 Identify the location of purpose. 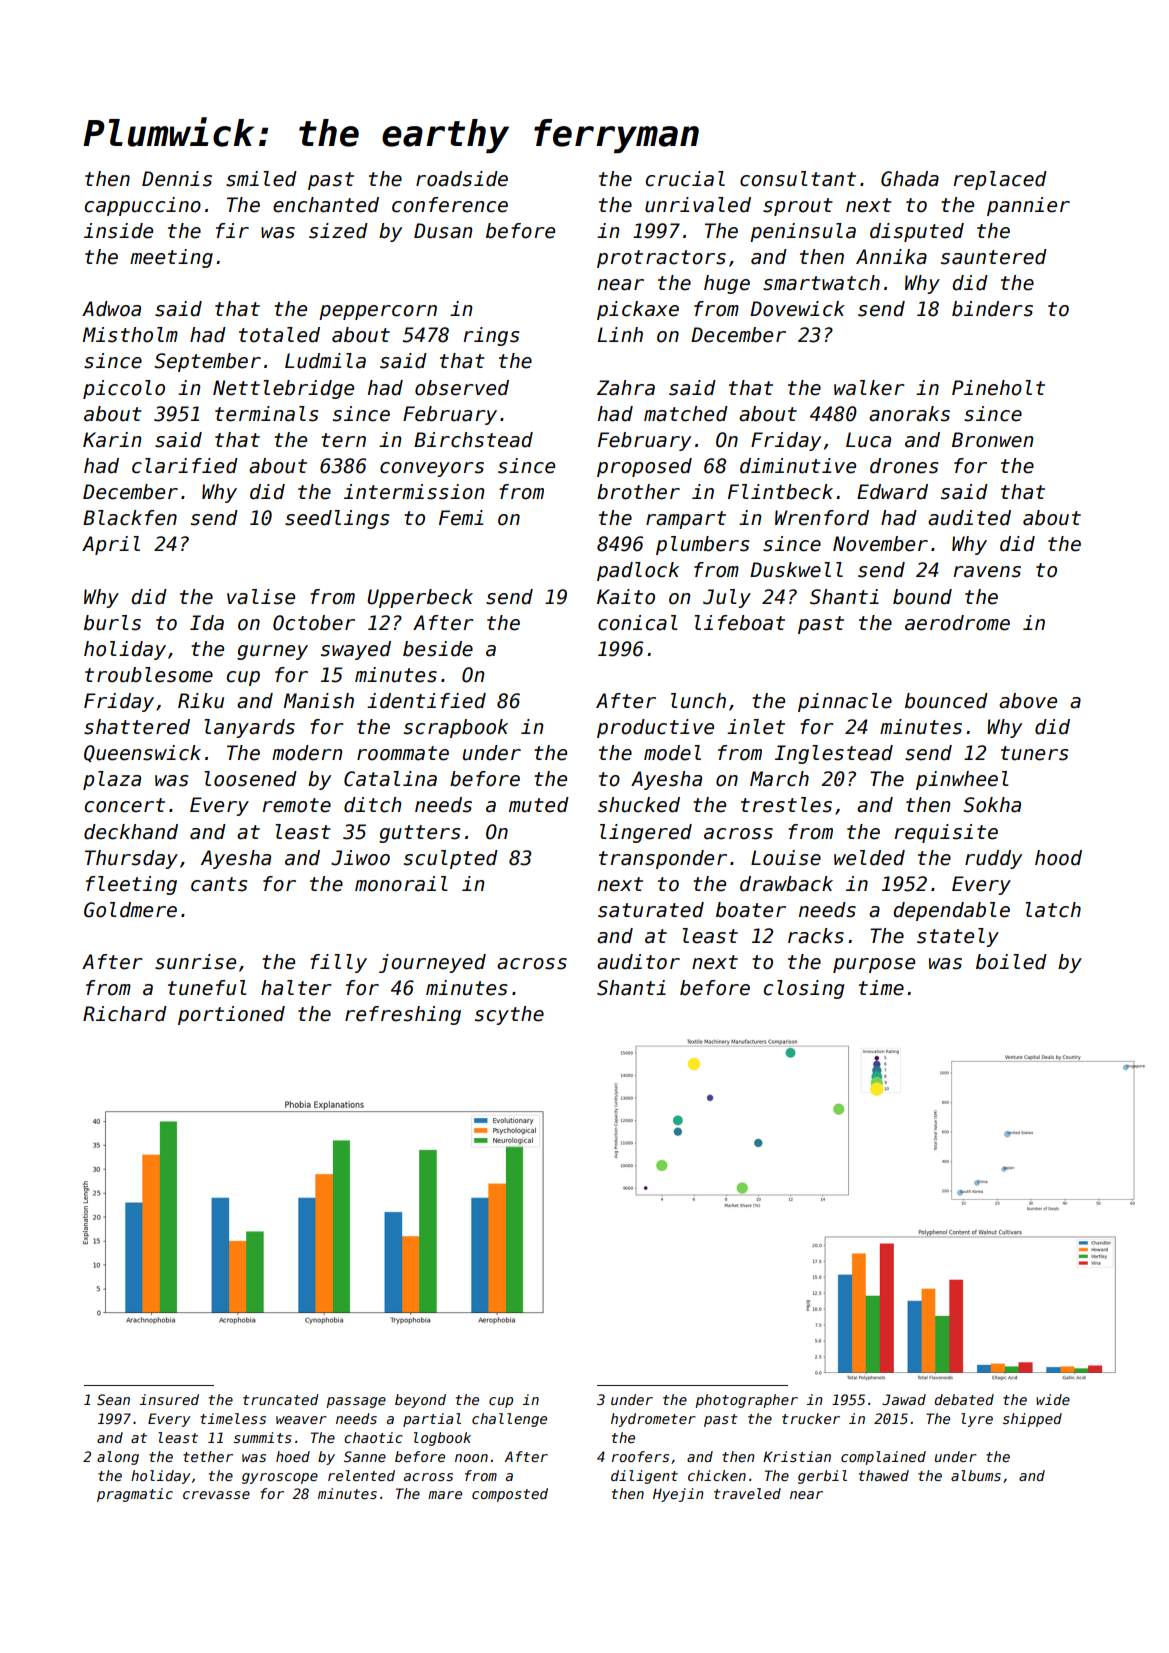
(874, 965).
